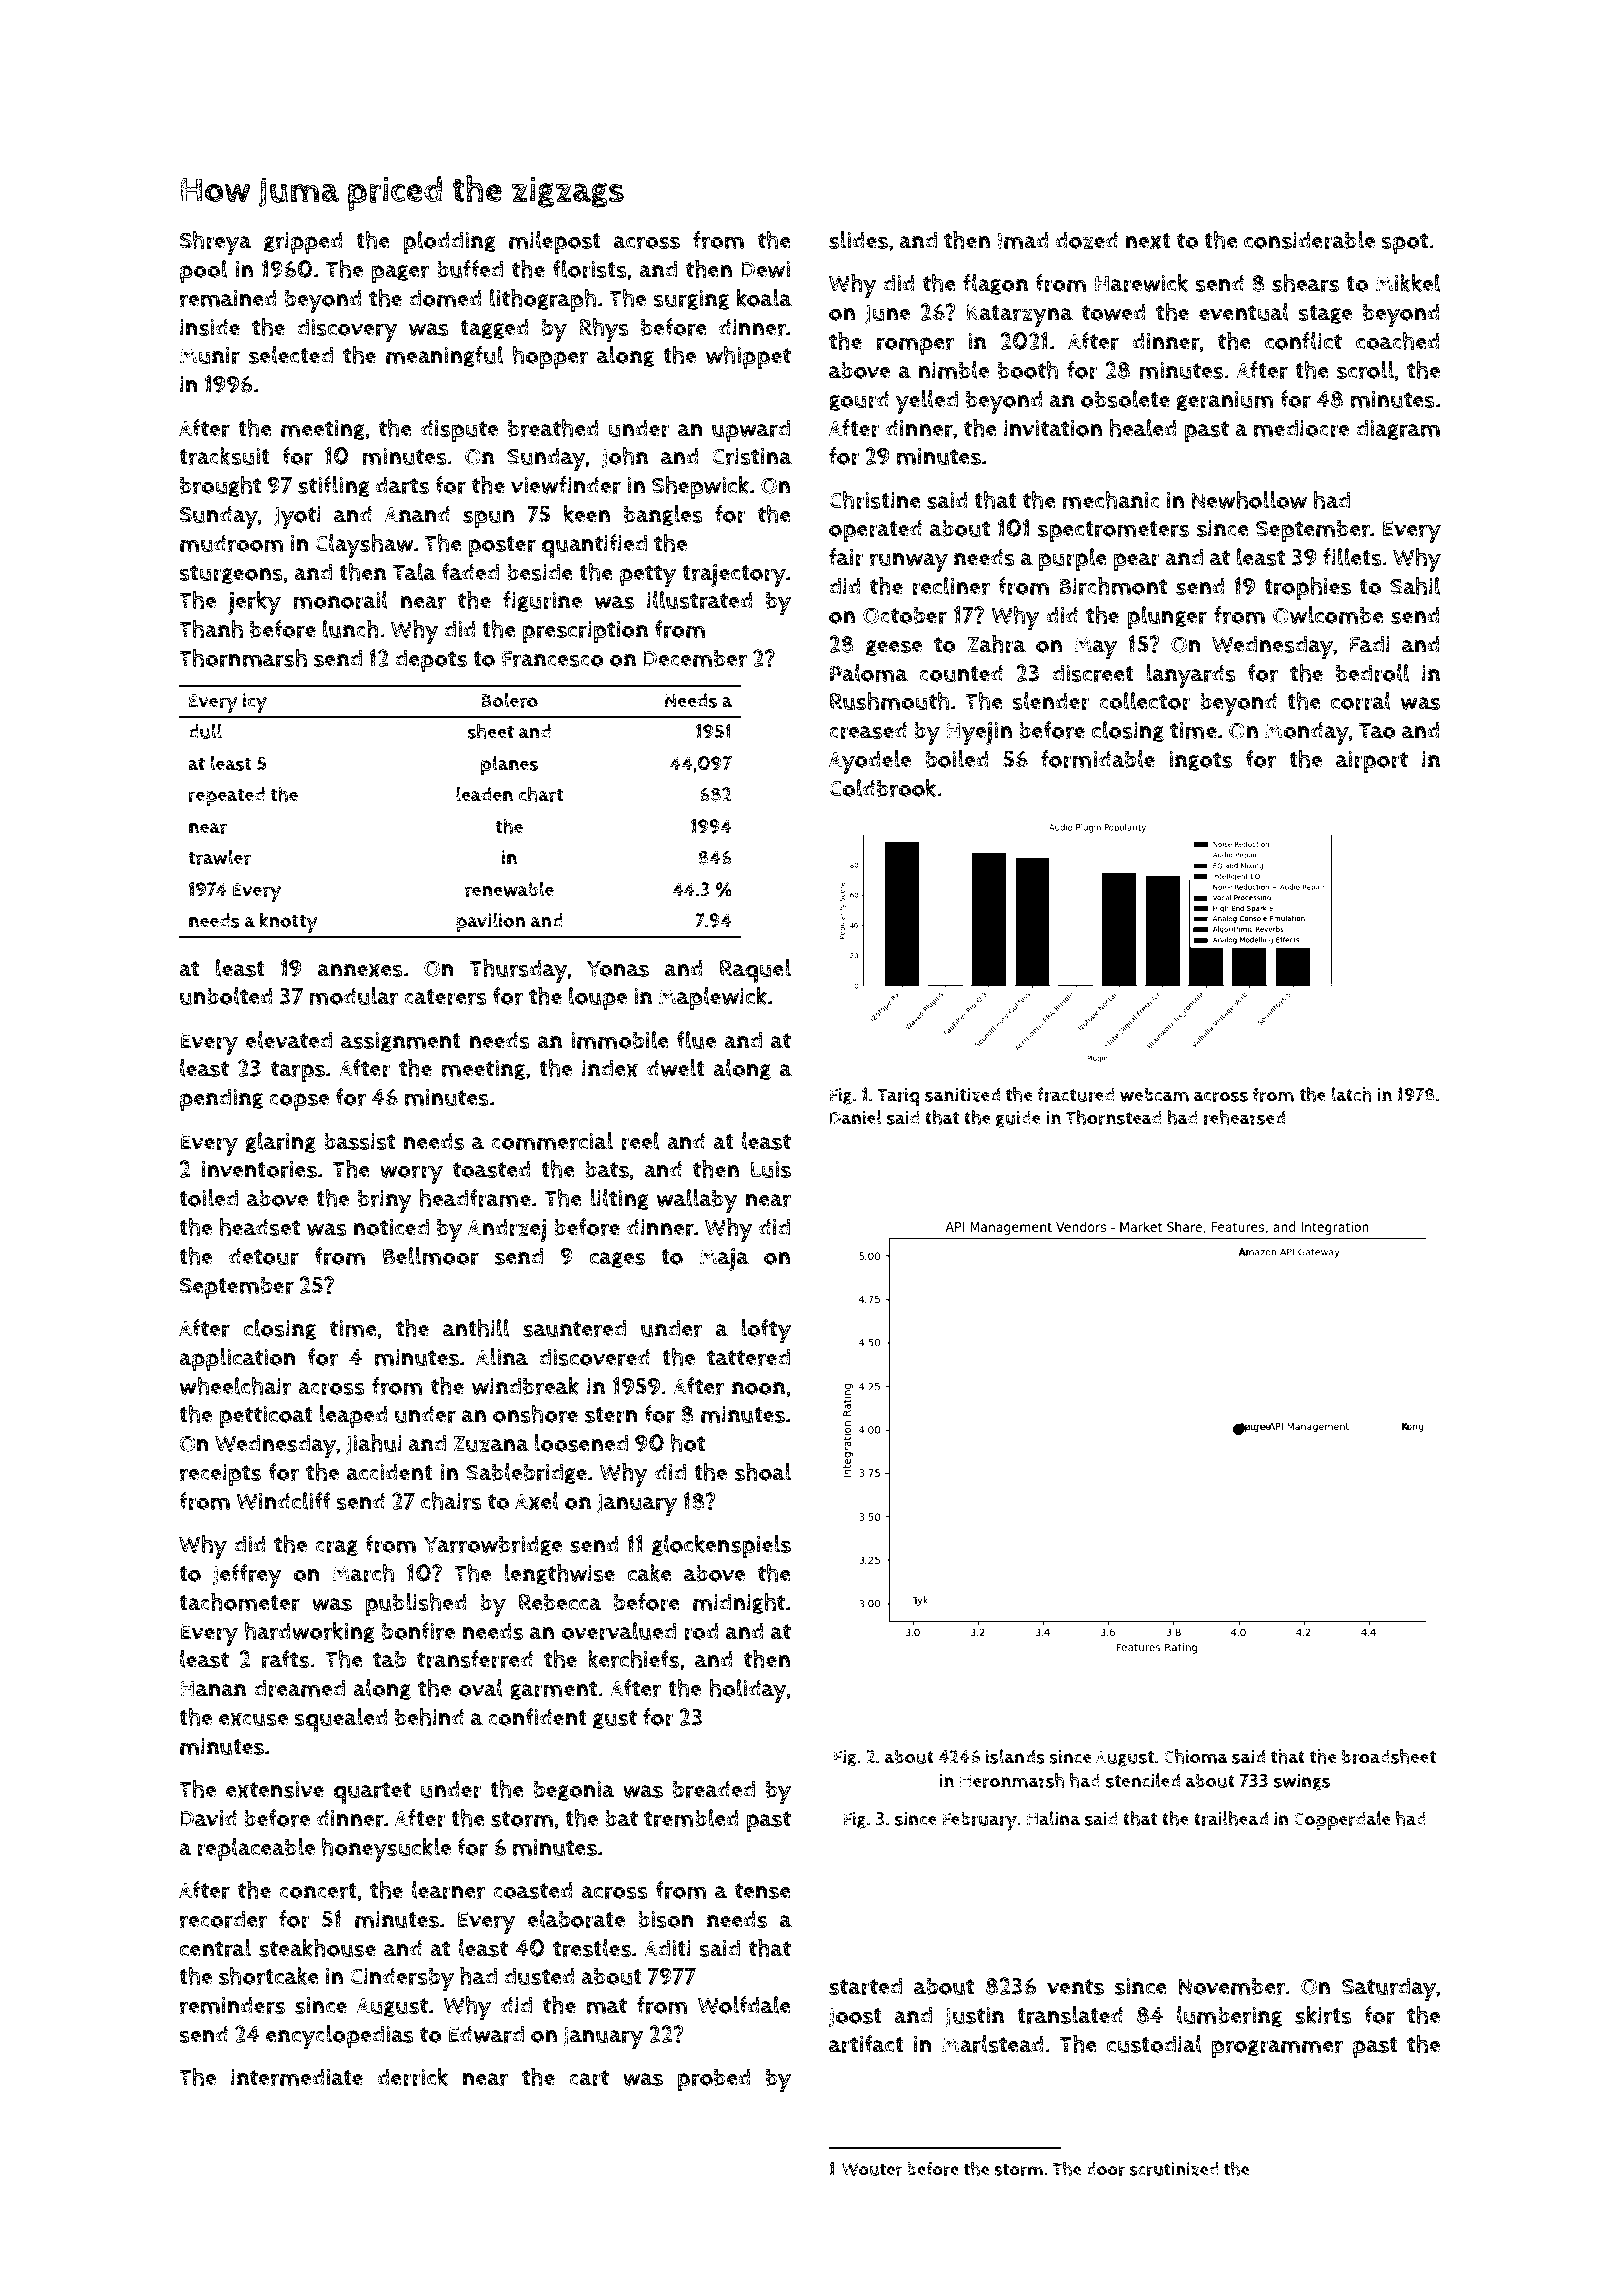 This image has width=1620, height=2292. What do you see at coordinates (213, 1689) in the image?
I see `Hanan` at bounding box center [213, 1689].
